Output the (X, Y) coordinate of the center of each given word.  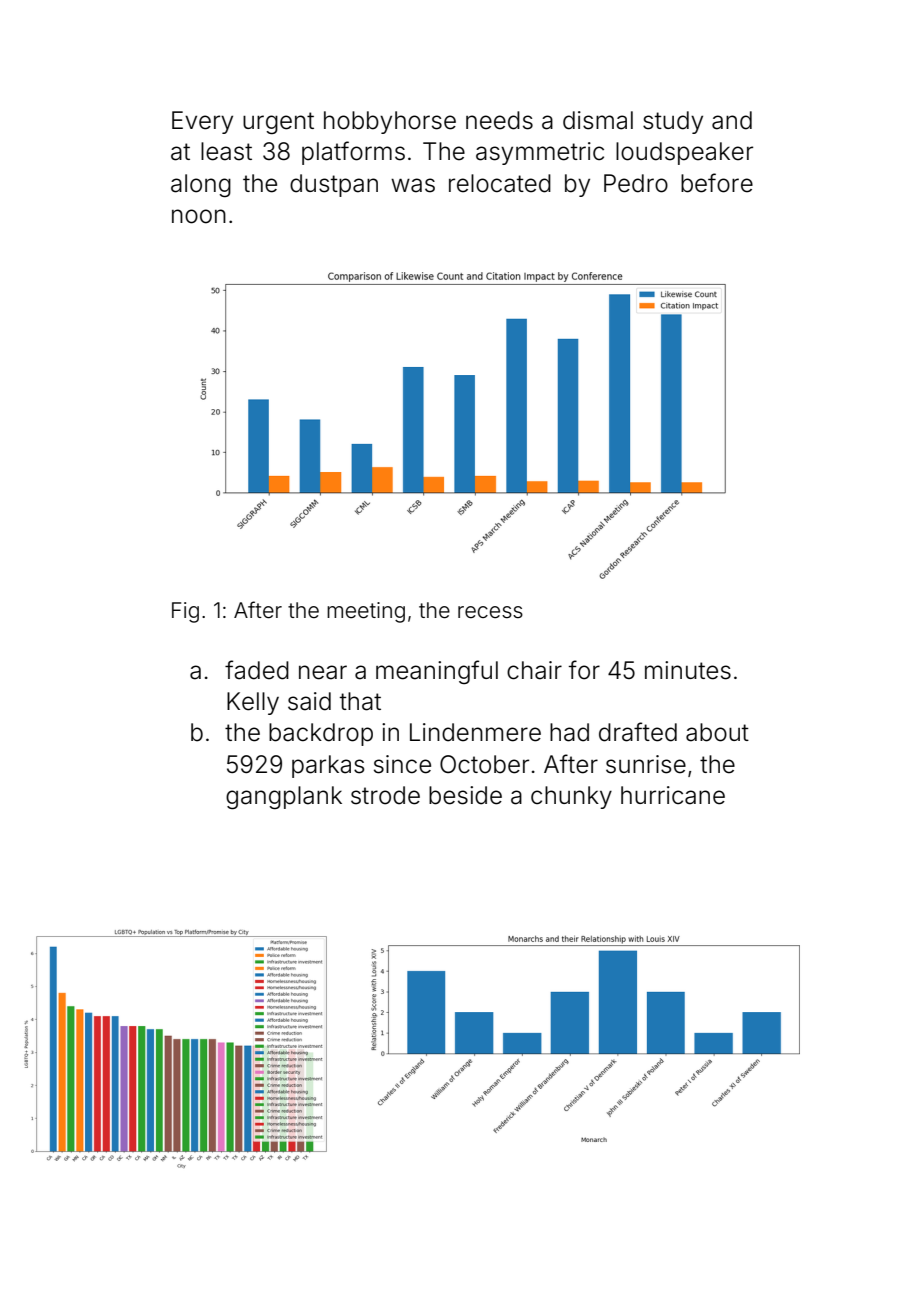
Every (202, 122)
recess (490, 612)
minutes (688, 670)
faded (257, 670)
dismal (598, 120)
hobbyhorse (390, 122)
